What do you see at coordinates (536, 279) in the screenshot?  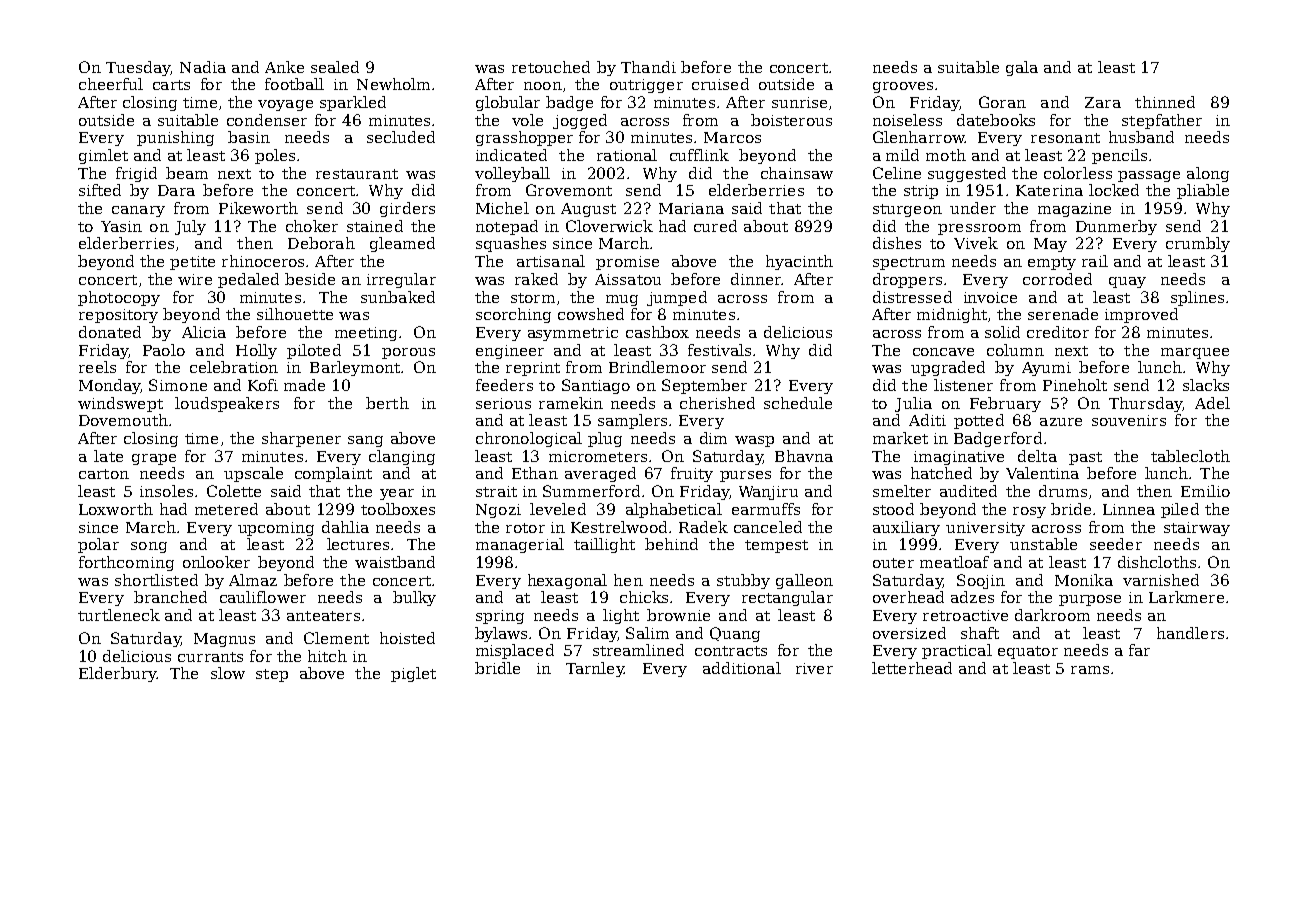 I see `raked` at bounding box center [536, 279].
